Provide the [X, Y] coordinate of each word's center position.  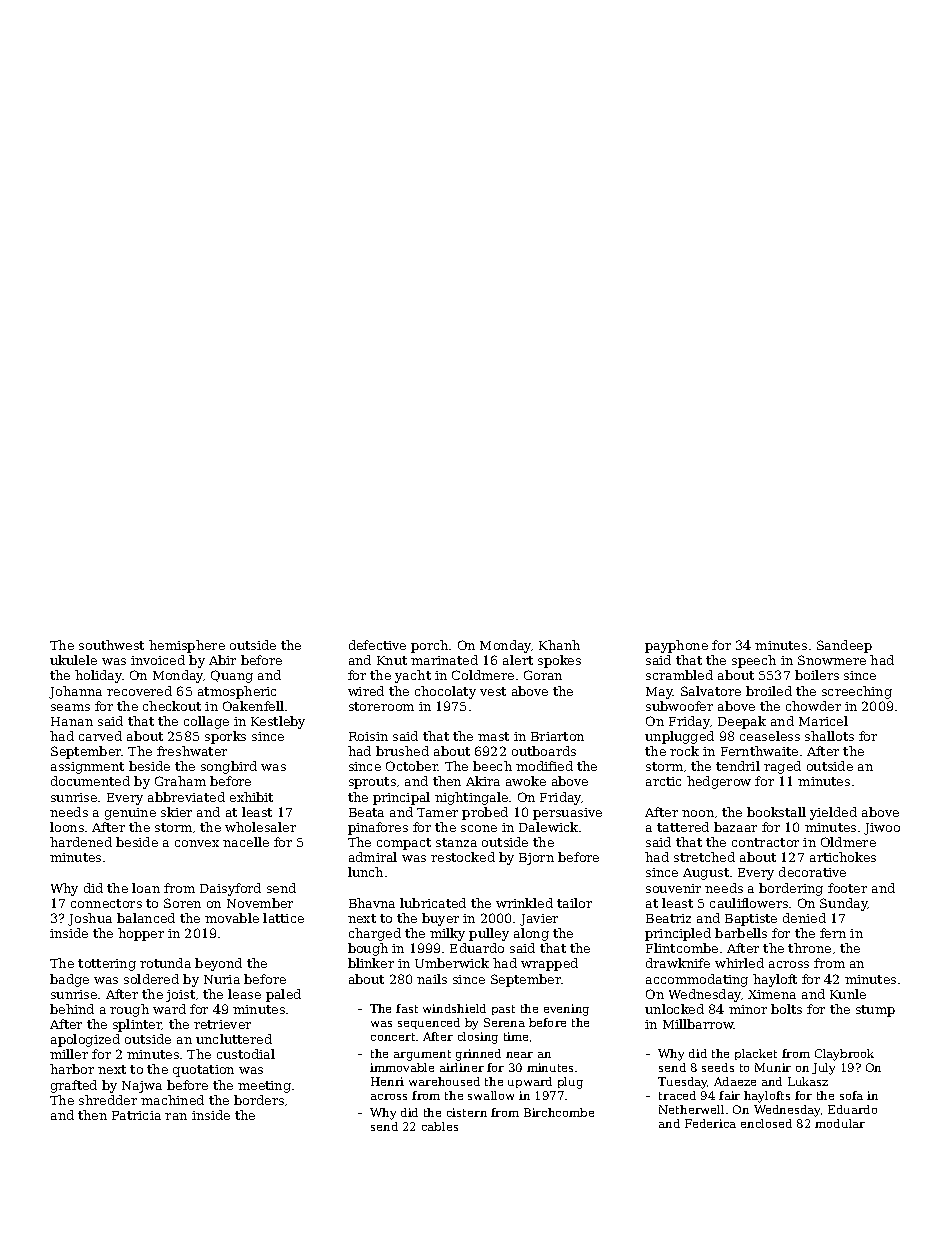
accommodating [697, 980]
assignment [87, 768]
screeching [857, 692]
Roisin [368, 736]
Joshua [90, 919]
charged [375, 934]
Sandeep [844, 646]
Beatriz [668, 918]
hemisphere [187, 646]
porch [429, 646]
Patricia [136, 1115]
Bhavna [372, 903]
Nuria [222, 979]
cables [440, 1126]
